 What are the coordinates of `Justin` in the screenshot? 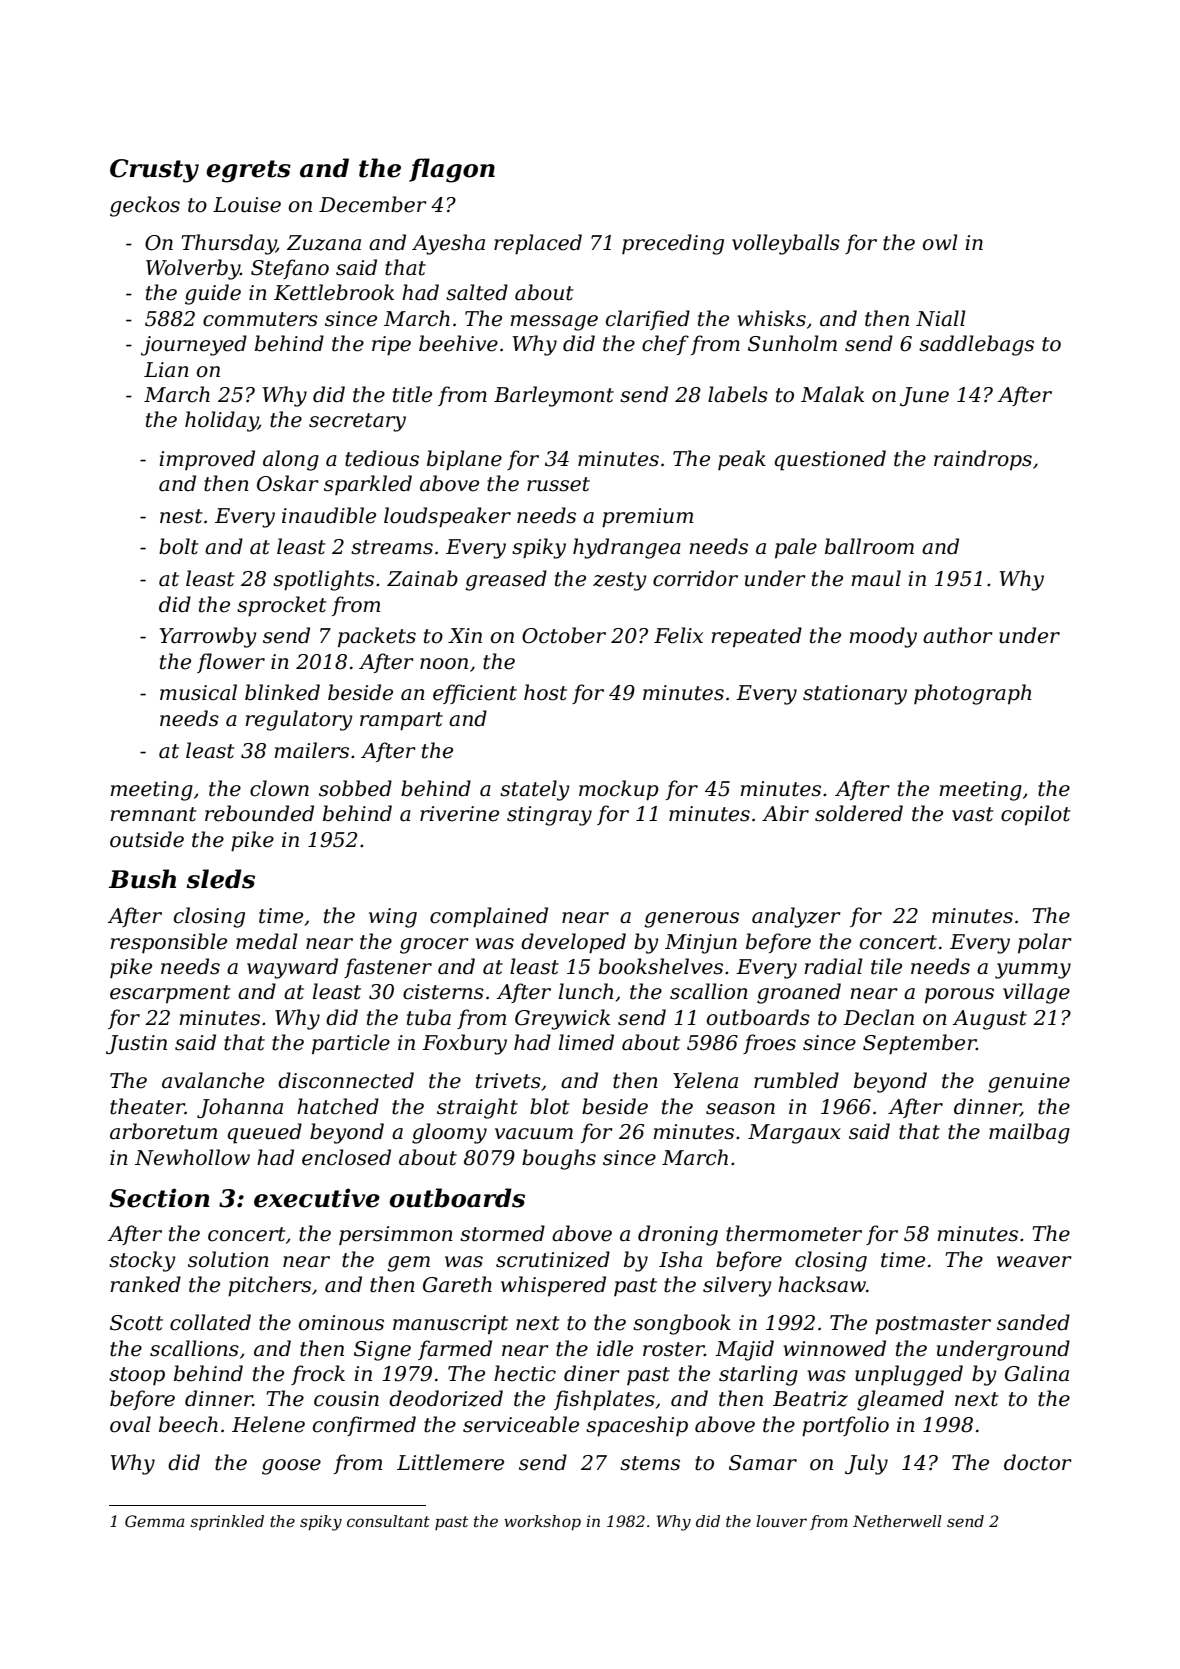 It's located at (136, 1044).
